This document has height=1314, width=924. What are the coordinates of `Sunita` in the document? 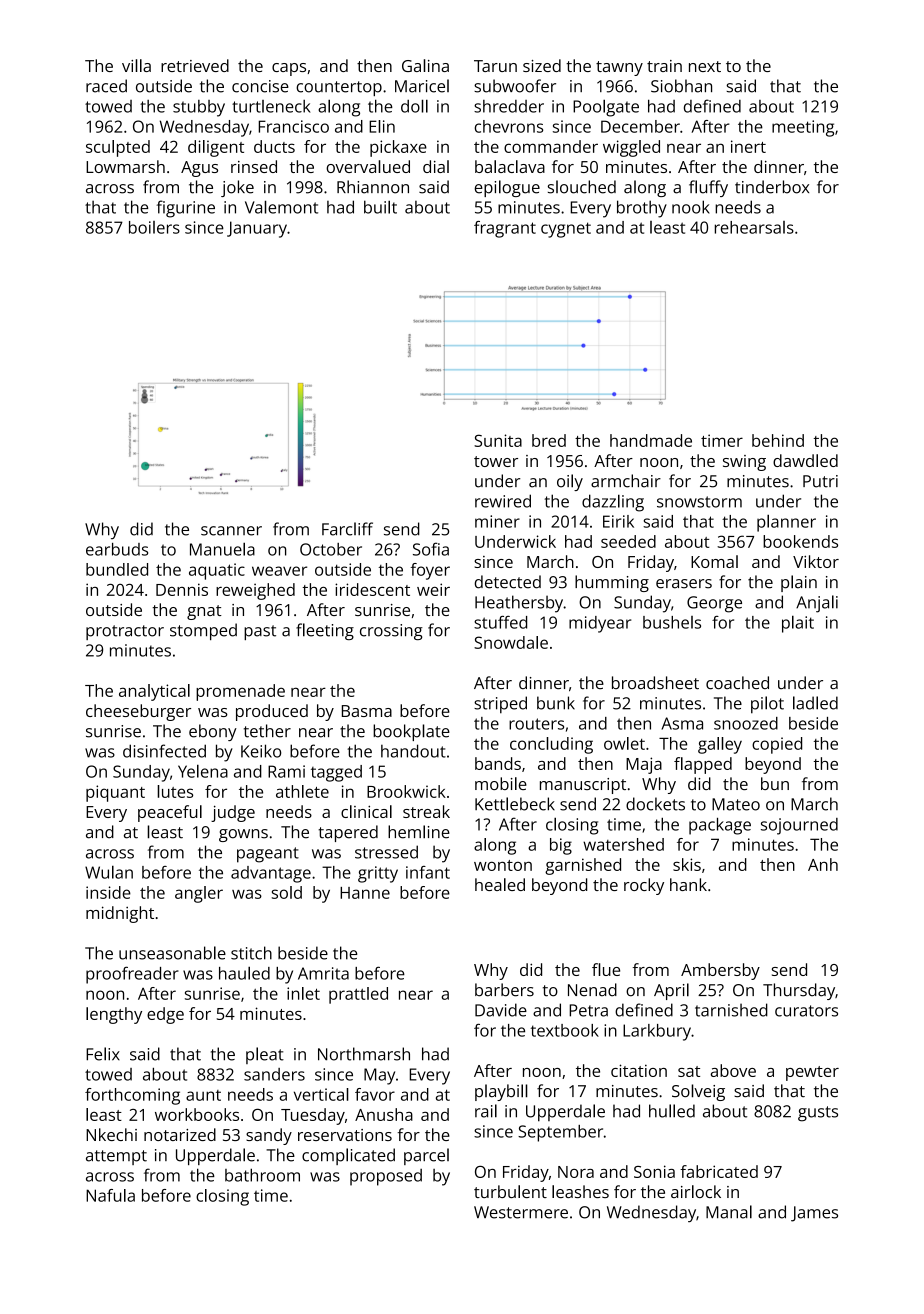 It's located at (498, 440).
